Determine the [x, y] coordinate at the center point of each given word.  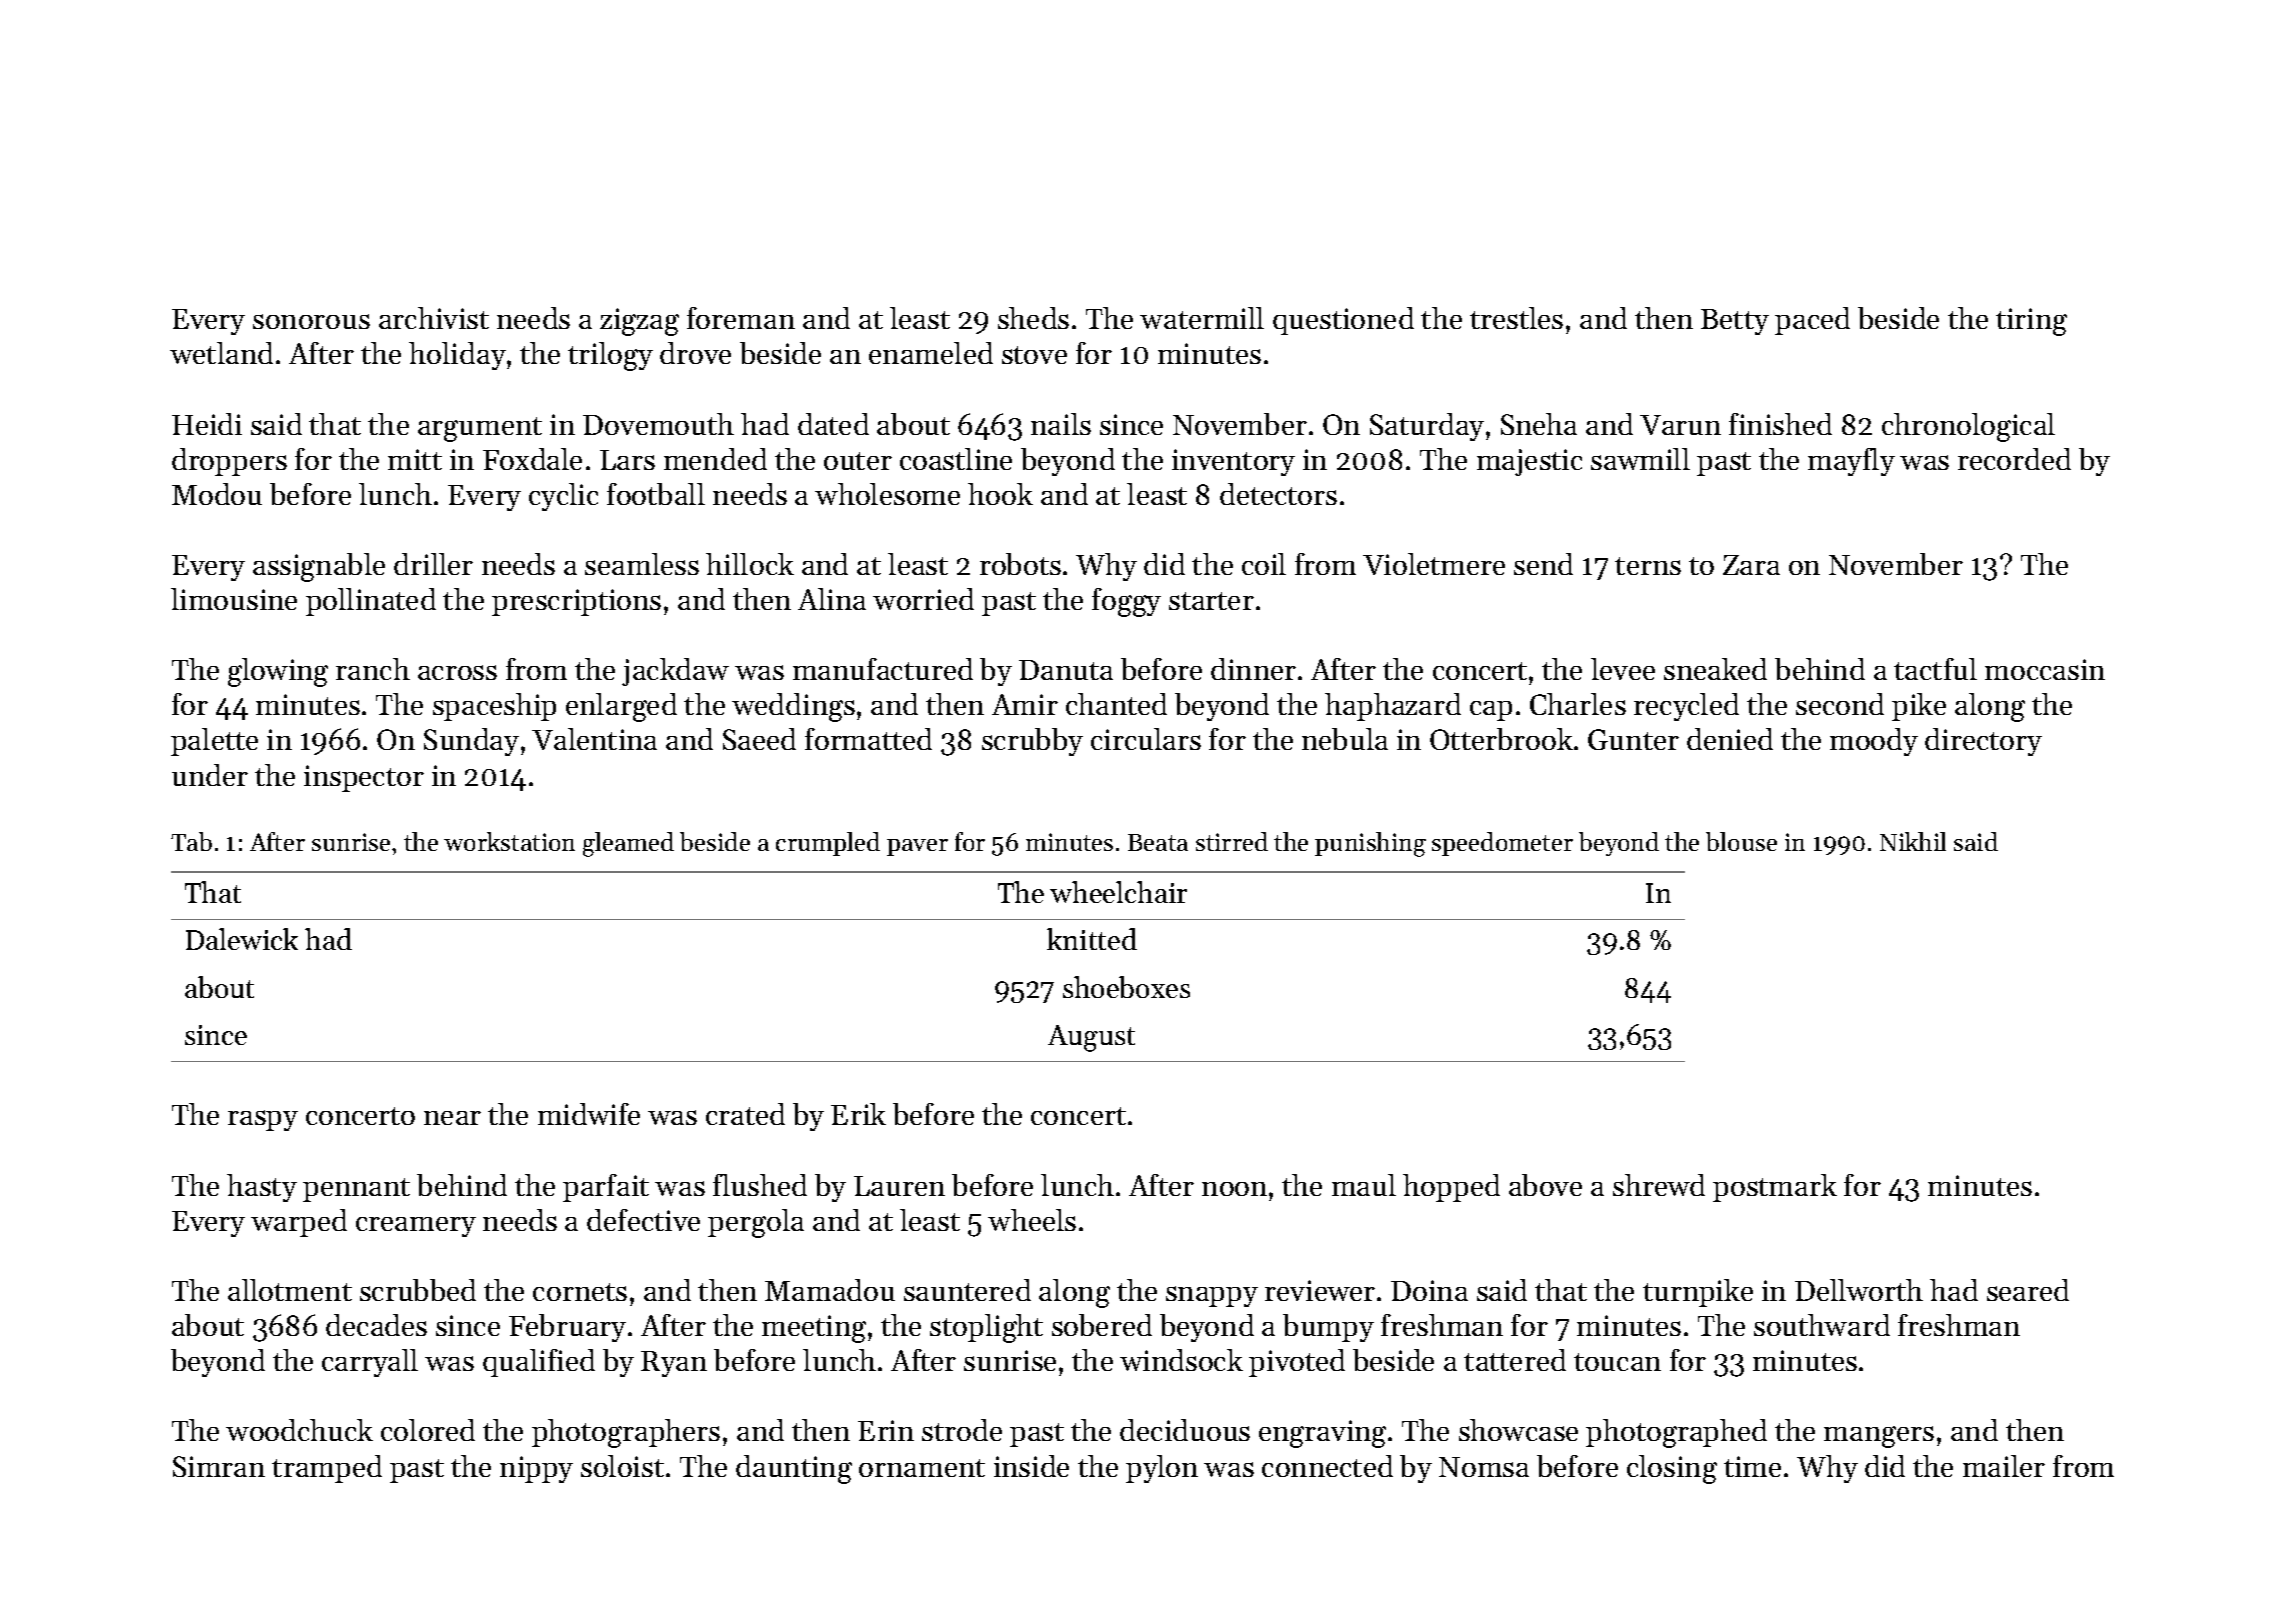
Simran [219, 1466]
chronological [1968, 427]
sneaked [1715, 669]
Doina [1429, 1290]
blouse [1741, 841]
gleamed [628, 844]
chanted [1116, 704]
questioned [1343, 321]
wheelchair [1118, 892]
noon [1234, 1189]
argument [480, 429]
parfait [606, 1188]
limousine [234, 599]
